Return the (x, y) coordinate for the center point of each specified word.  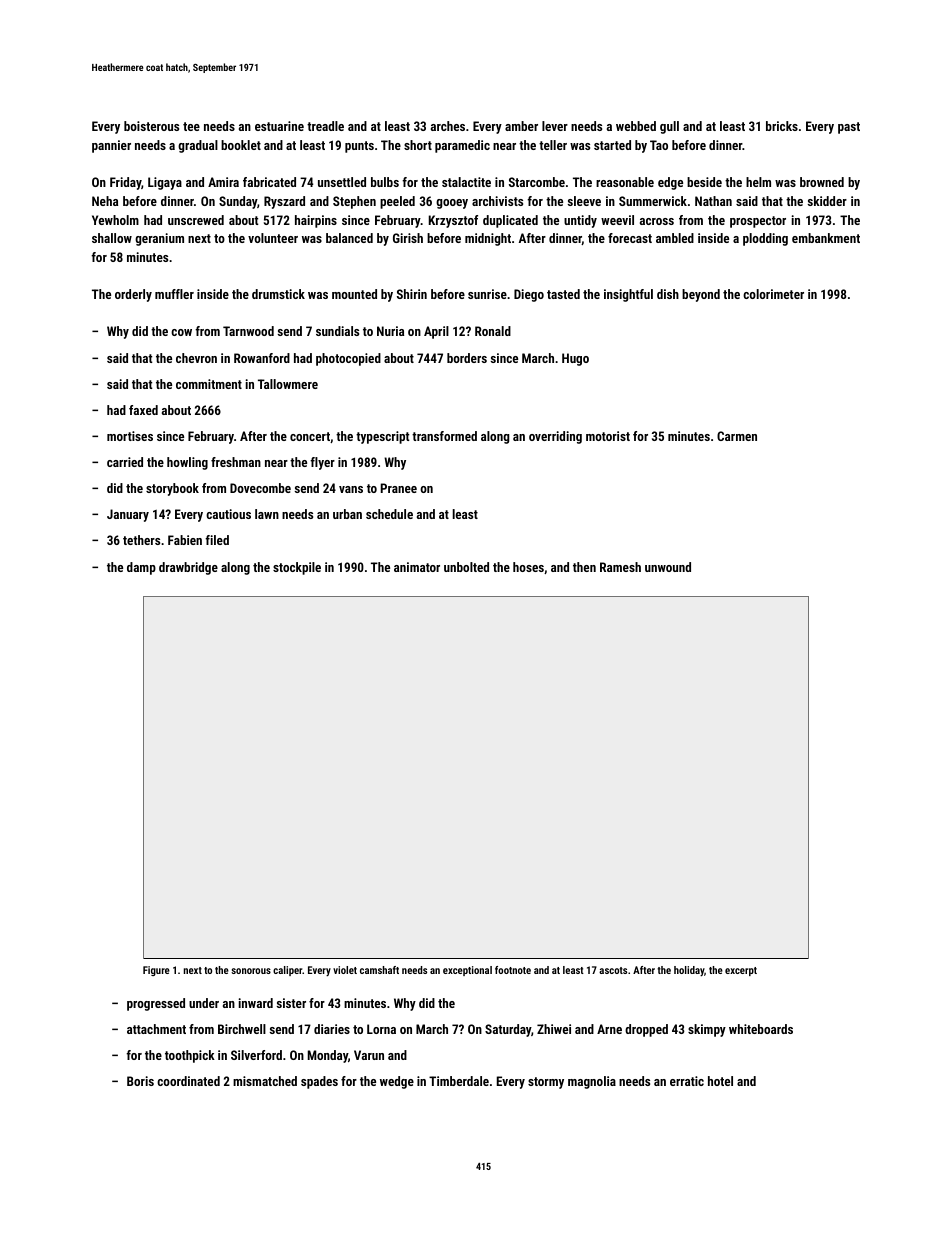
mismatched (265, 1081)
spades (319, 1082)
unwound (668, 567)
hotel (720, 1081)
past (849, 128)
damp (141, 568)
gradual (198, 146)
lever (555, 126)
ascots (613, 970)
